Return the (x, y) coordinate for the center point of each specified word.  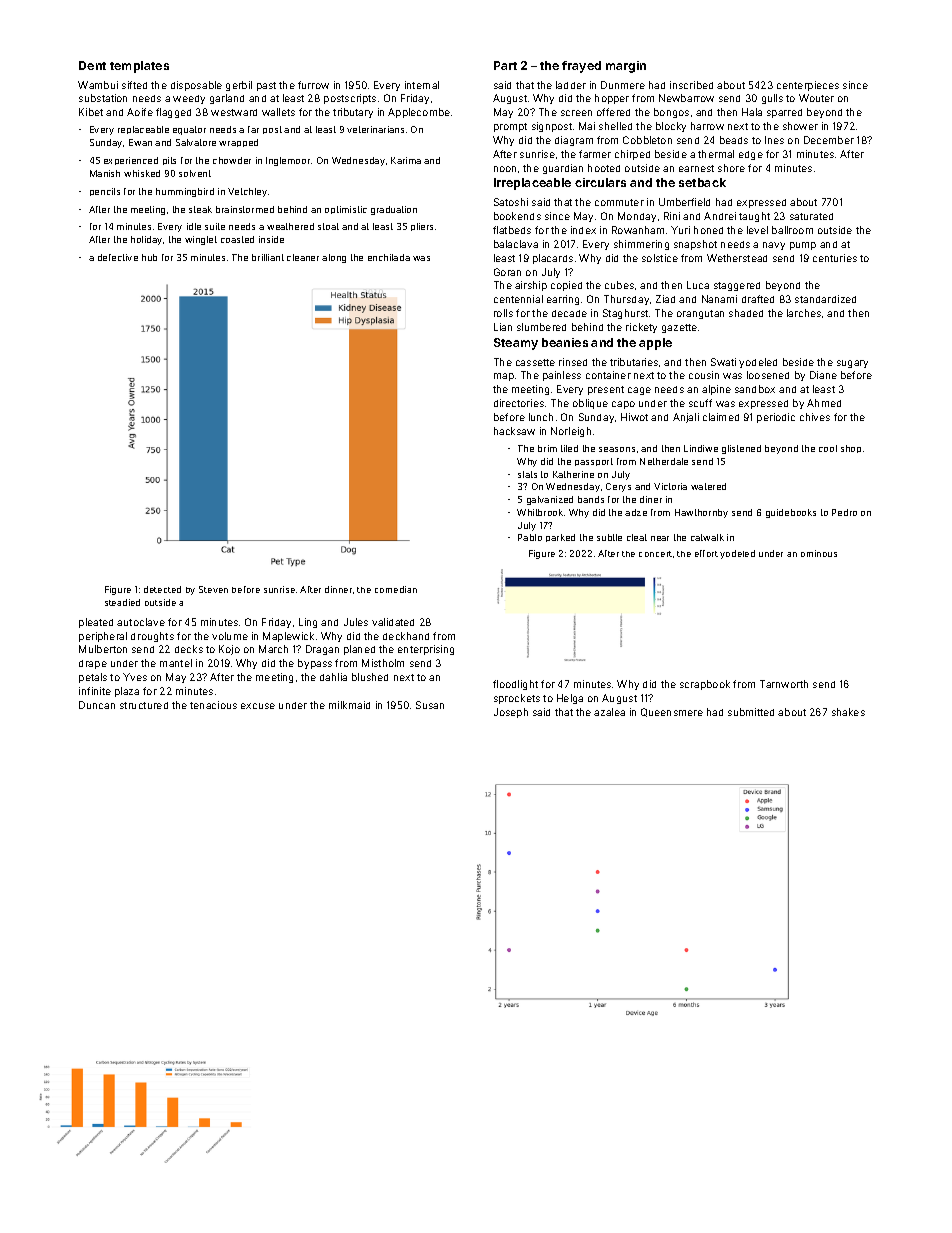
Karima (406, 160)
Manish (105, 173)
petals (93, 678)
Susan (430, 705)
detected (162, 589)
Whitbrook (540, 512)
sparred (784, 113)
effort (706, 553)
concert (655, 554)
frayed (581, 67)
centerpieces (808, 86)
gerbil (239, 86)
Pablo (530, 537)
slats (527, 474)
